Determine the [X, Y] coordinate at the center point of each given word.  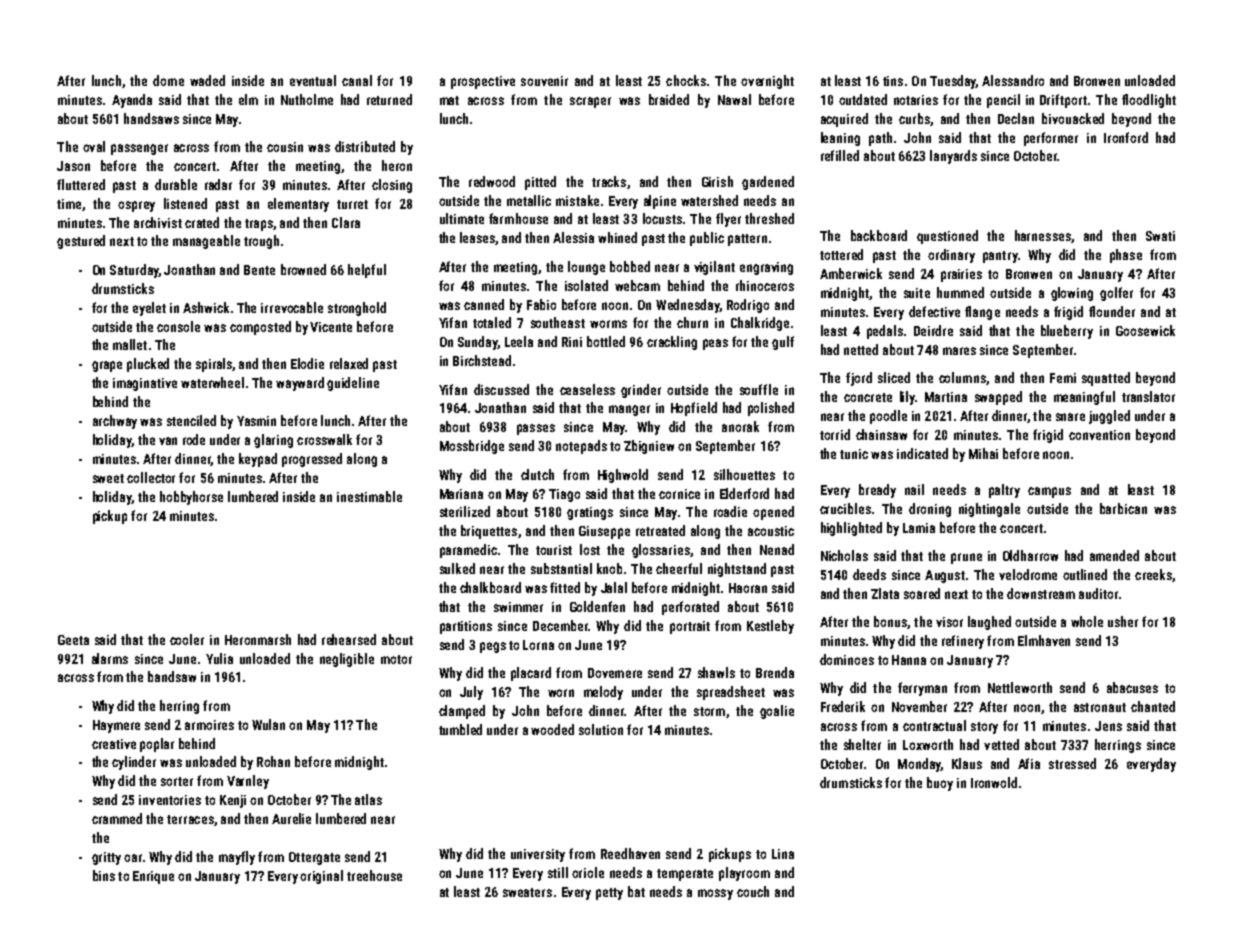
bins [104, 875]
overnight [767, 82]
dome [168, 80]
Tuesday [953, 82]
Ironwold [994, 782]
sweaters [527, 892]
